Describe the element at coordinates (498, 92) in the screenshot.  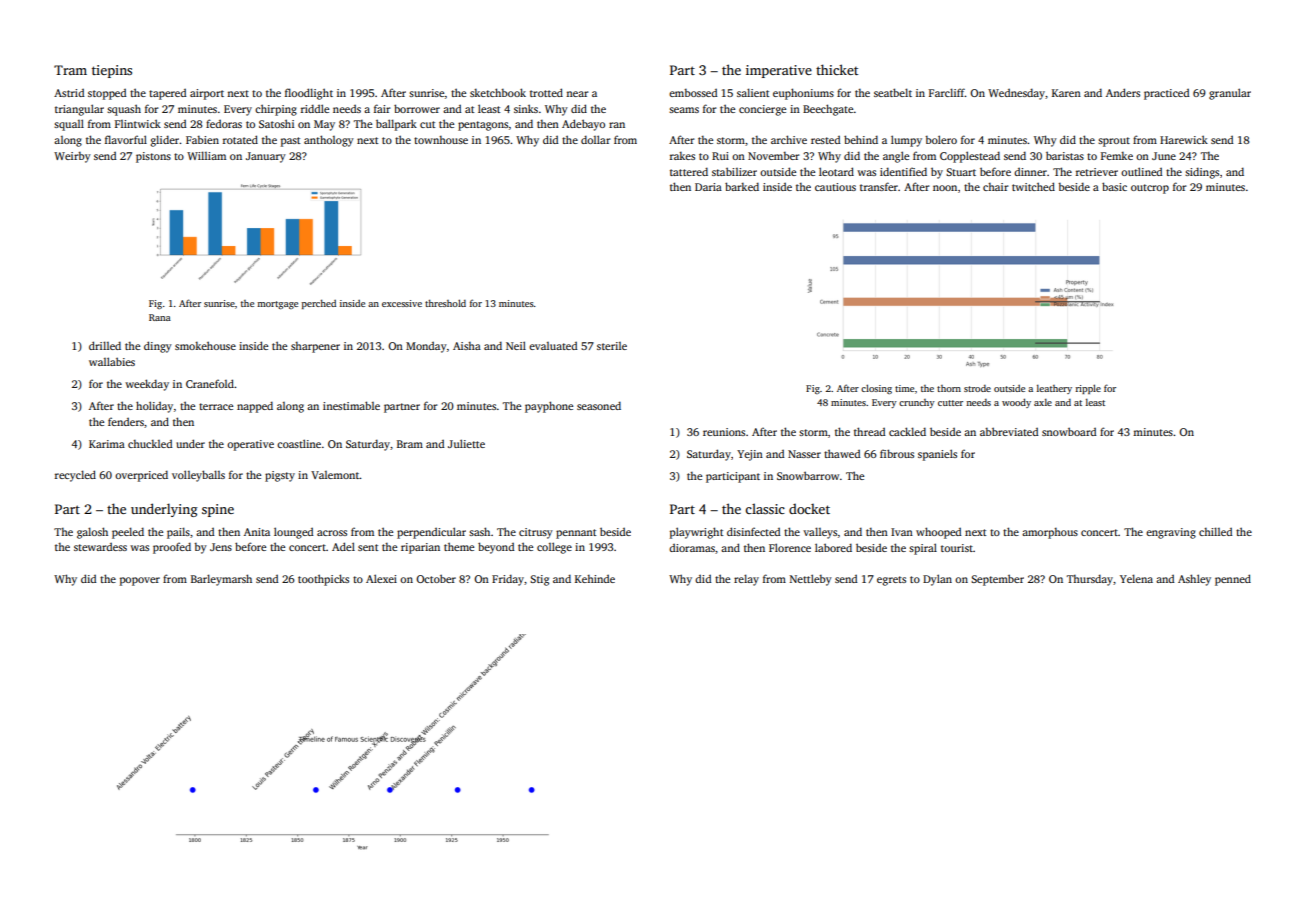
I see `sketchbook` at that location.
